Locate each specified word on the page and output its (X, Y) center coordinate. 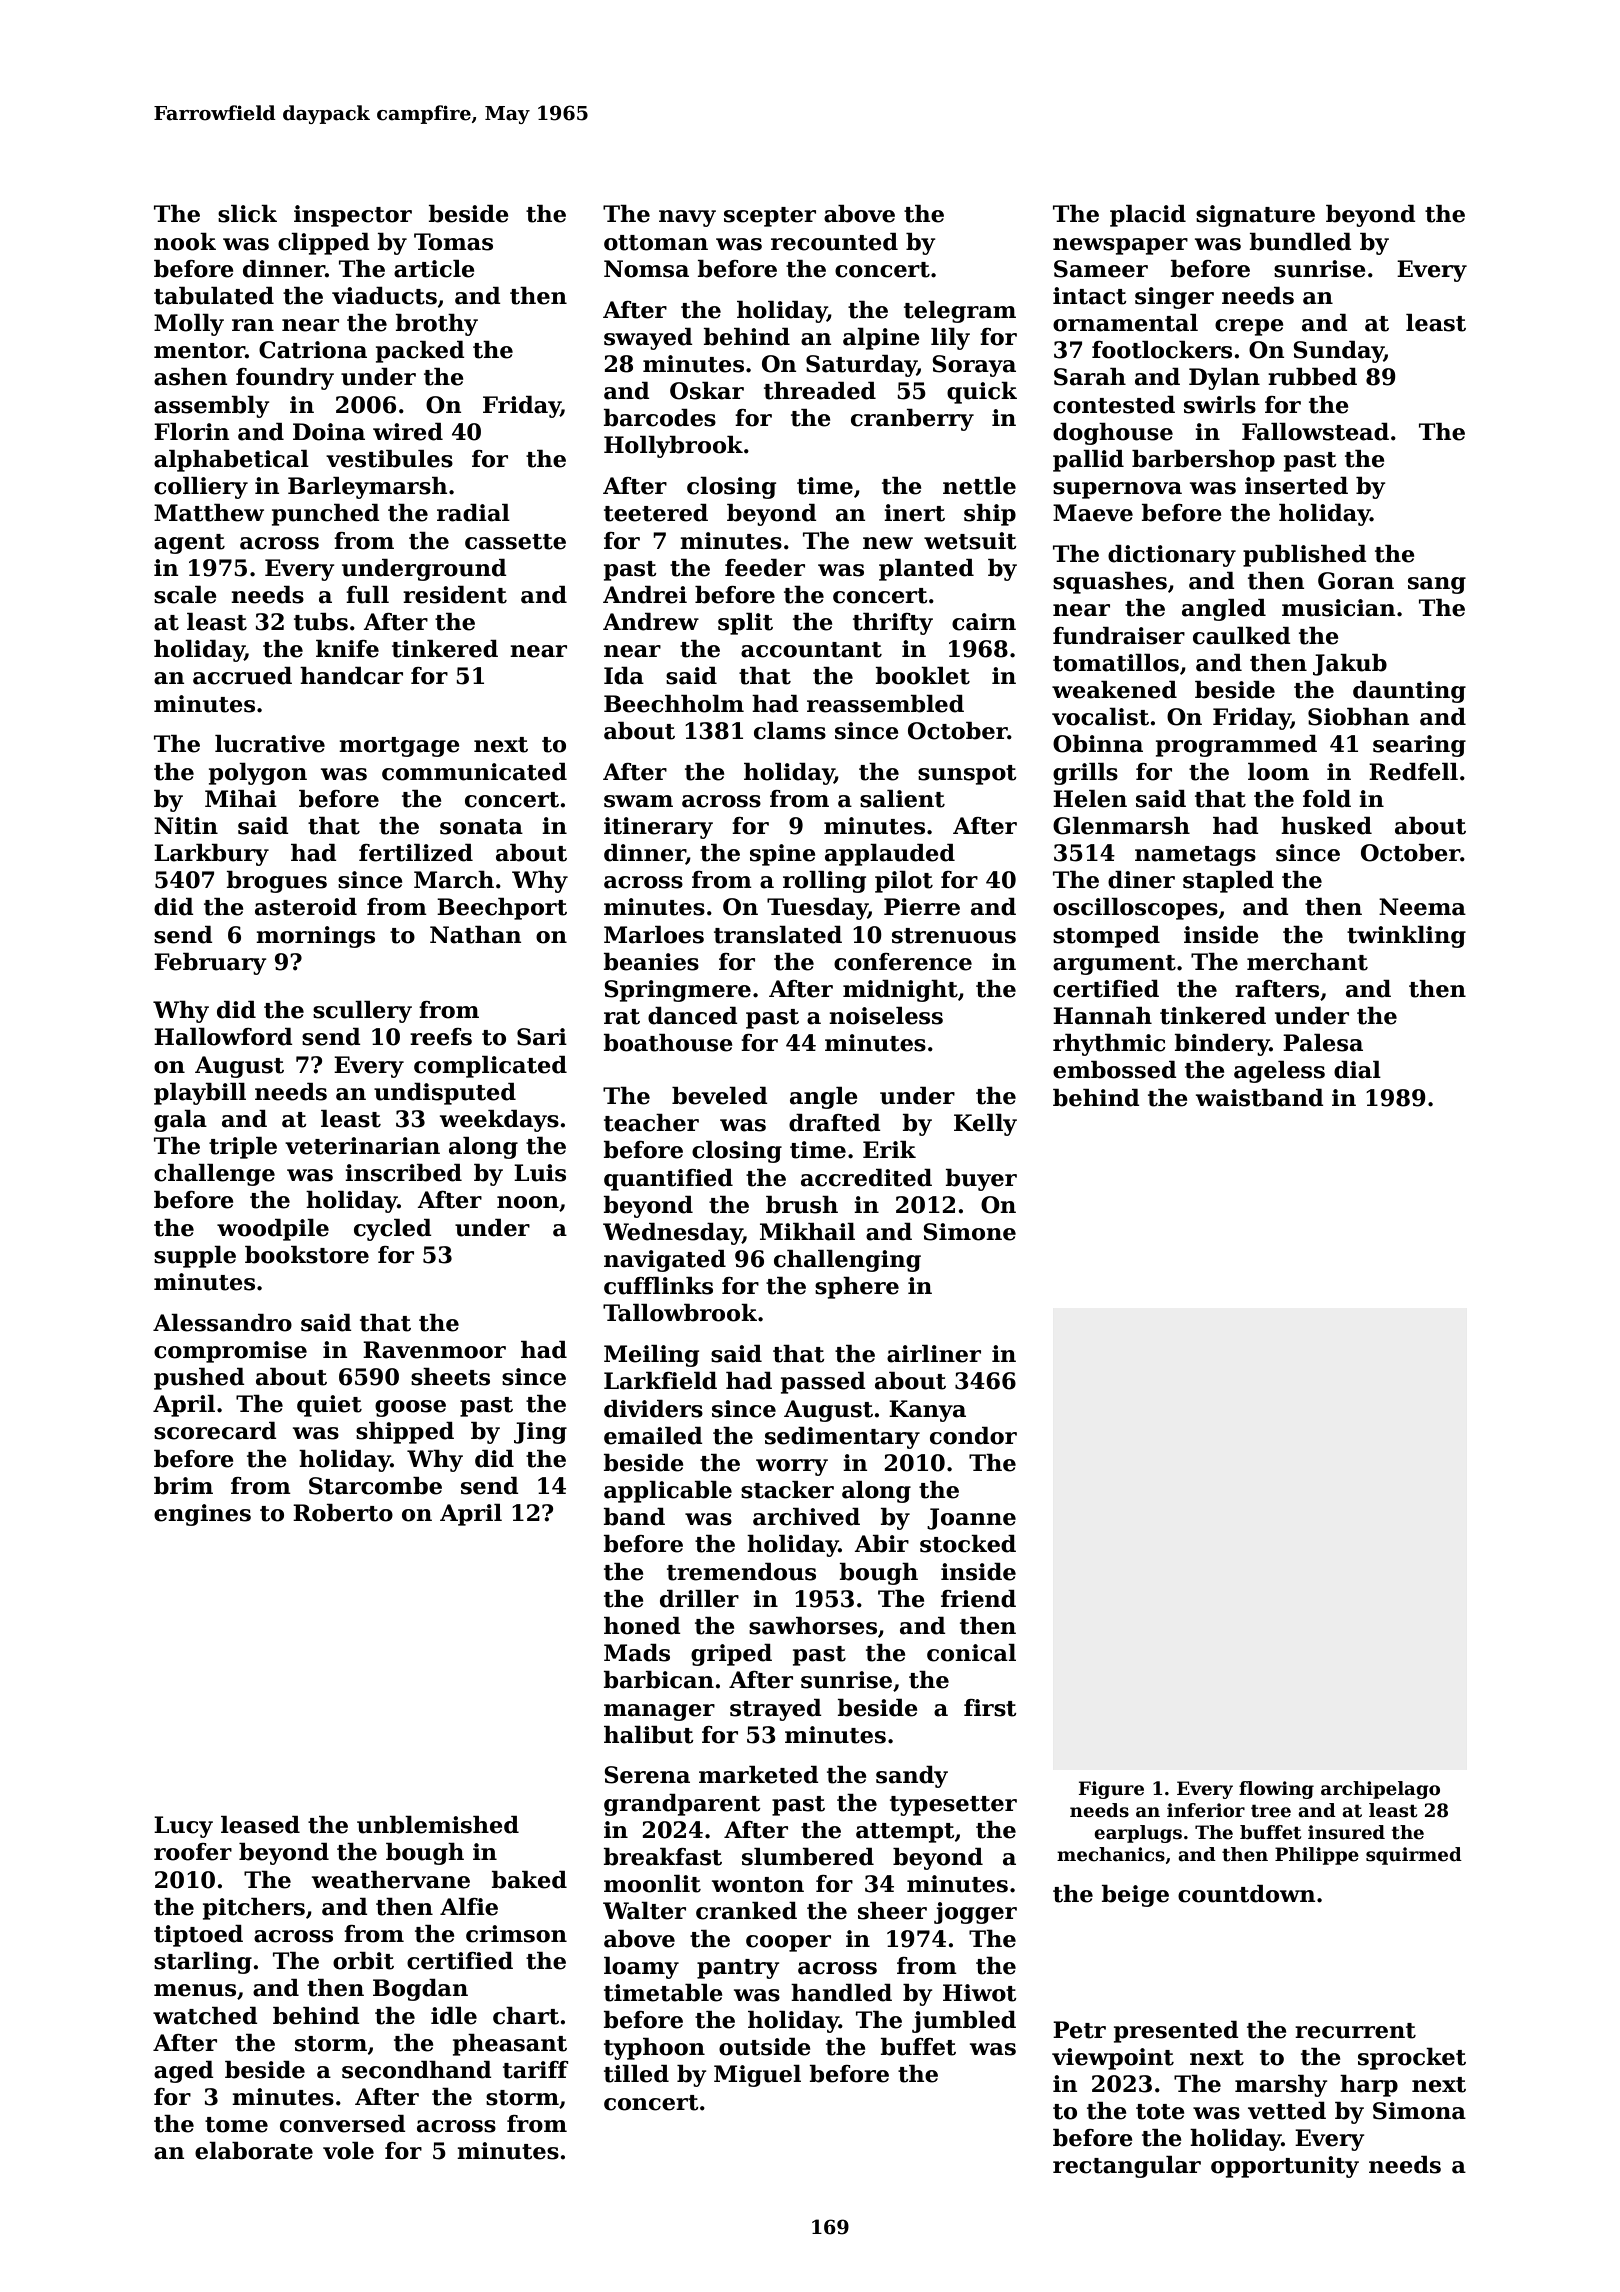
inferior (1206, 1810)
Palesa (1323, 1043)
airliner (934, 1354)
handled (841, 1993)
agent (189, 544)
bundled (1300, 242)
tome (236, 2125)
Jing (540, 1433)
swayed (648, 339)
